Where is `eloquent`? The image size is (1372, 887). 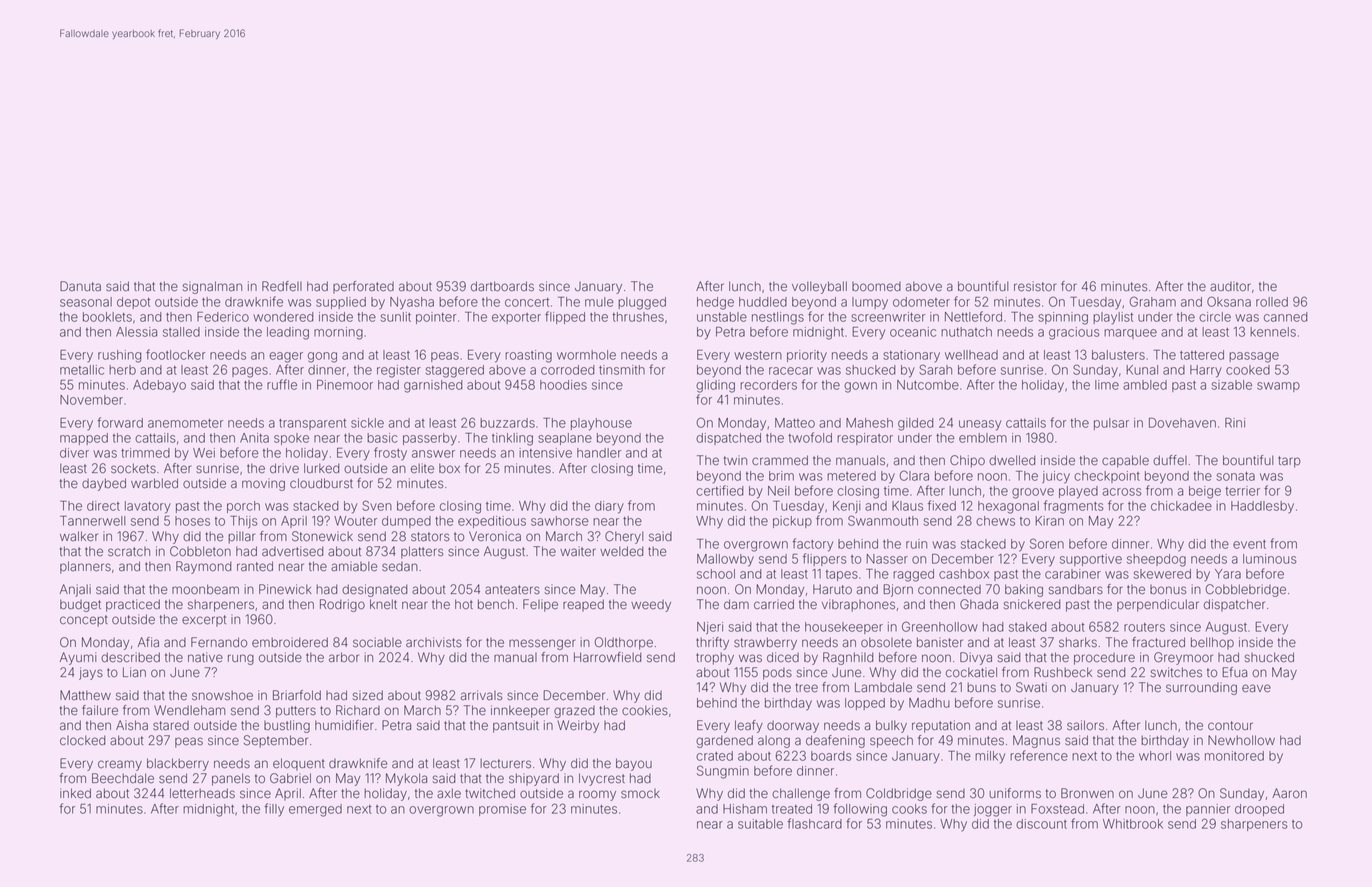 eloquent is located at coordinates (299, 764).
